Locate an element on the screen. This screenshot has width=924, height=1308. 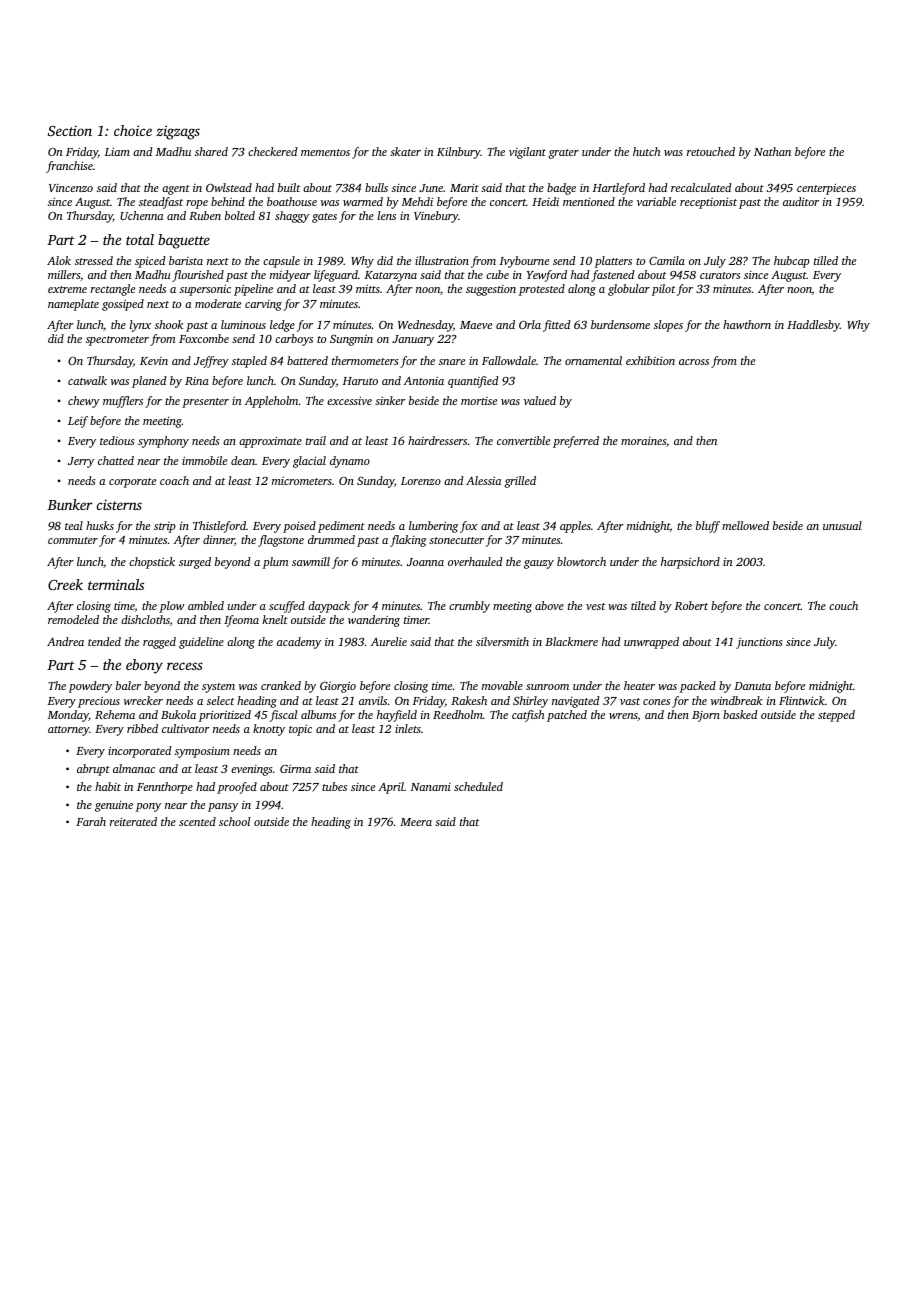
spectrometer is located at coordinates (117, 341).
